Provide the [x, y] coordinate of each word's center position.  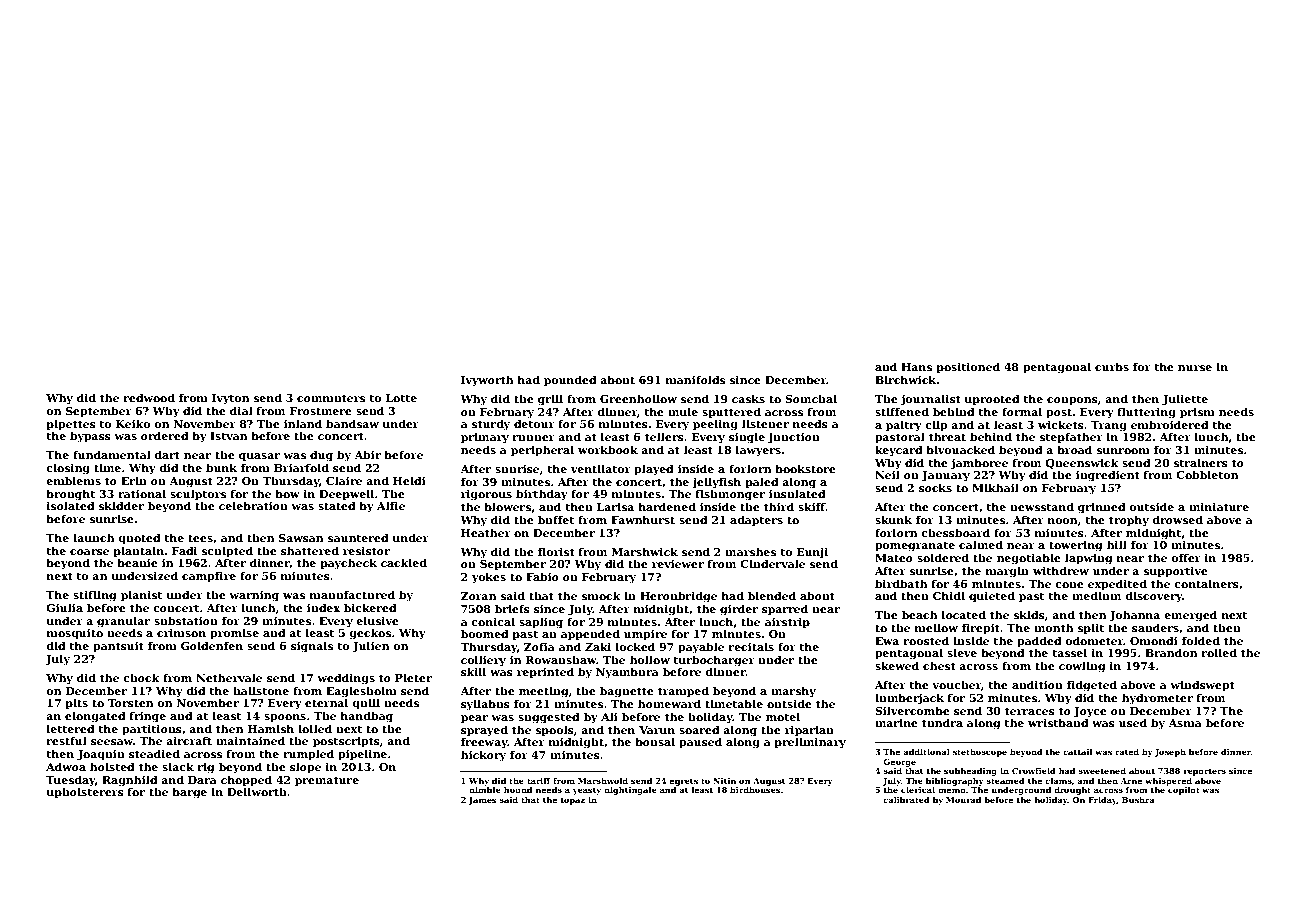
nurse [1195, 368]
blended [772, 595]
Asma [1185, 723]
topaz [573, 801]
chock [141, 677]
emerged [1190, 616]
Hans [916, 367]
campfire [209, 576]
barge [189, 793]
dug [321, 456]
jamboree [979, 464]
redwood [149, 397]
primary [485, 438]
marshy [793, 692]
